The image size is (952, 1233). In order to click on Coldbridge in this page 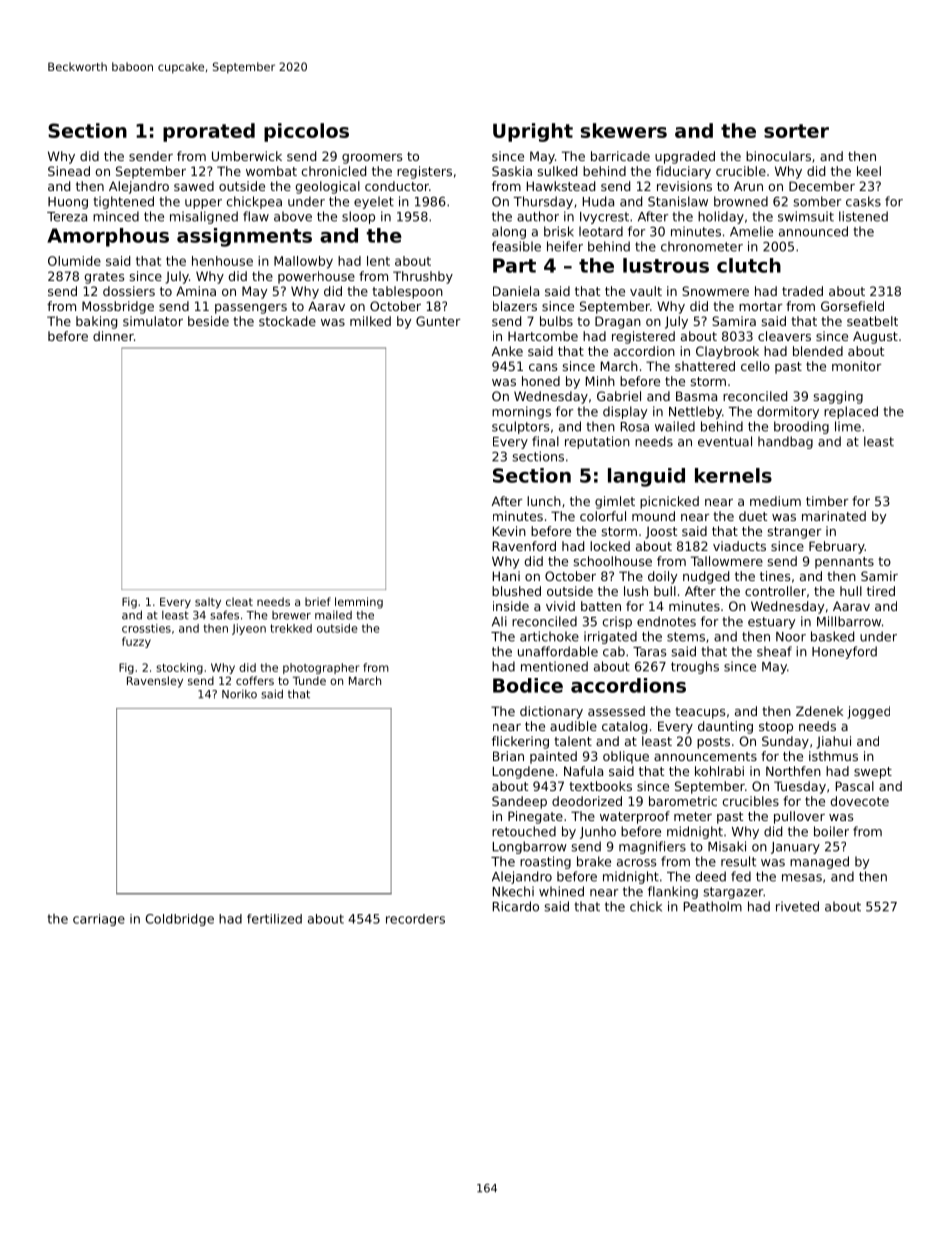, I will do `click(179, 920)`.
